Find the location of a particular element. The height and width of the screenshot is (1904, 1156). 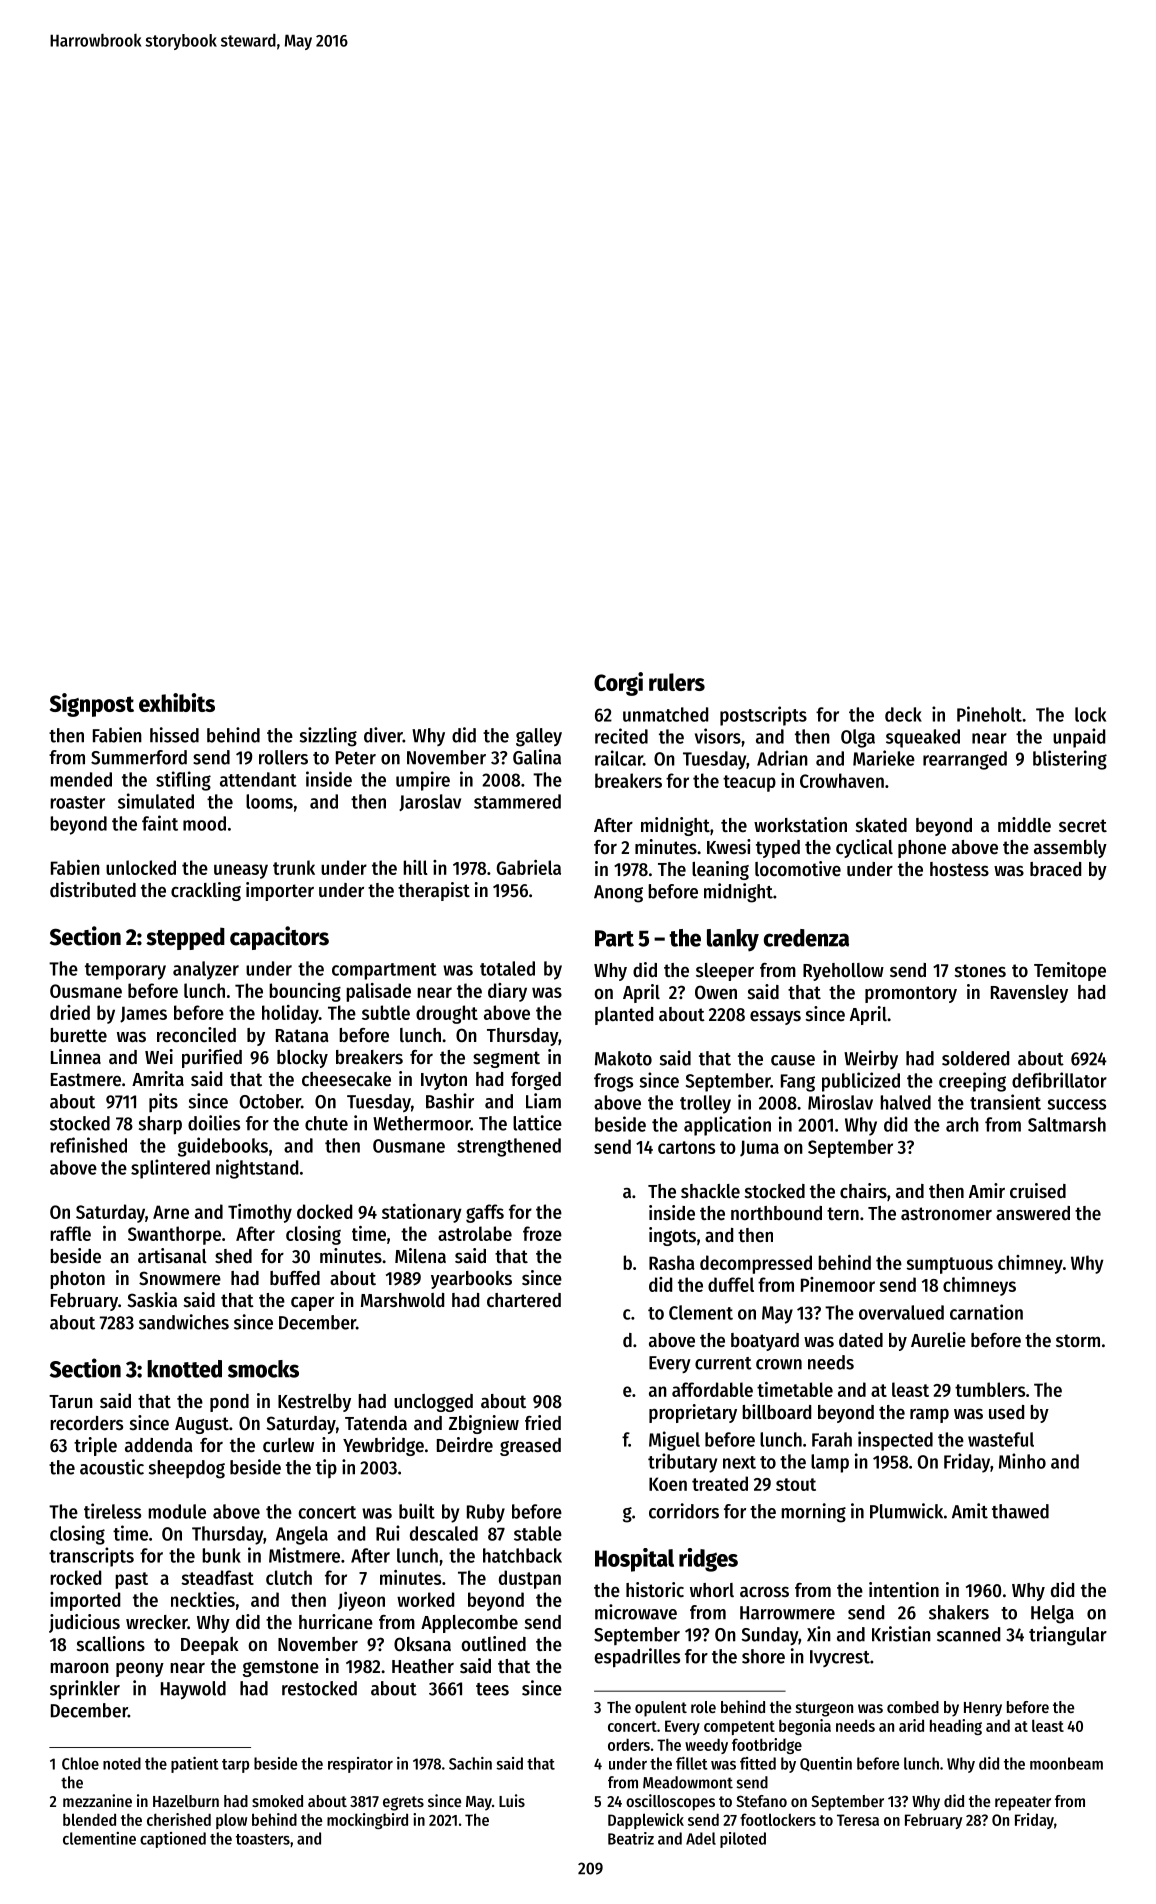

deck is located at coordinates (903, 714).
